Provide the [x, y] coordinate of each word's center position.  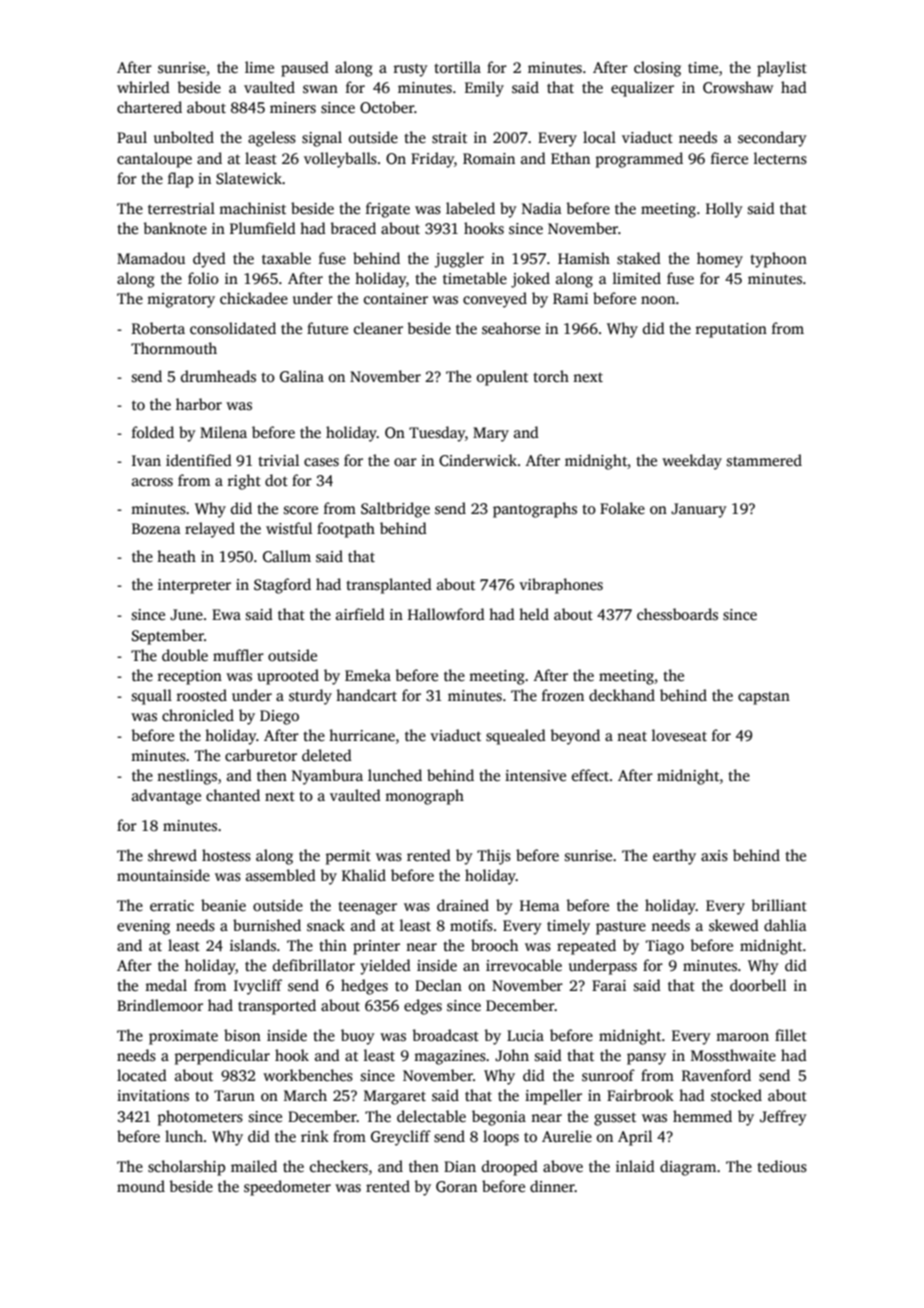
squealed [516, 737]
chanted [233, 795]
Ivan [146, 460]
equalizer [642, 89]
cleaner [378, 328]
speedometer [287, 1188]
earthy [674, 857]
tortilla [457, 67]
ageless [272, 139]
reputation [731, 330]
